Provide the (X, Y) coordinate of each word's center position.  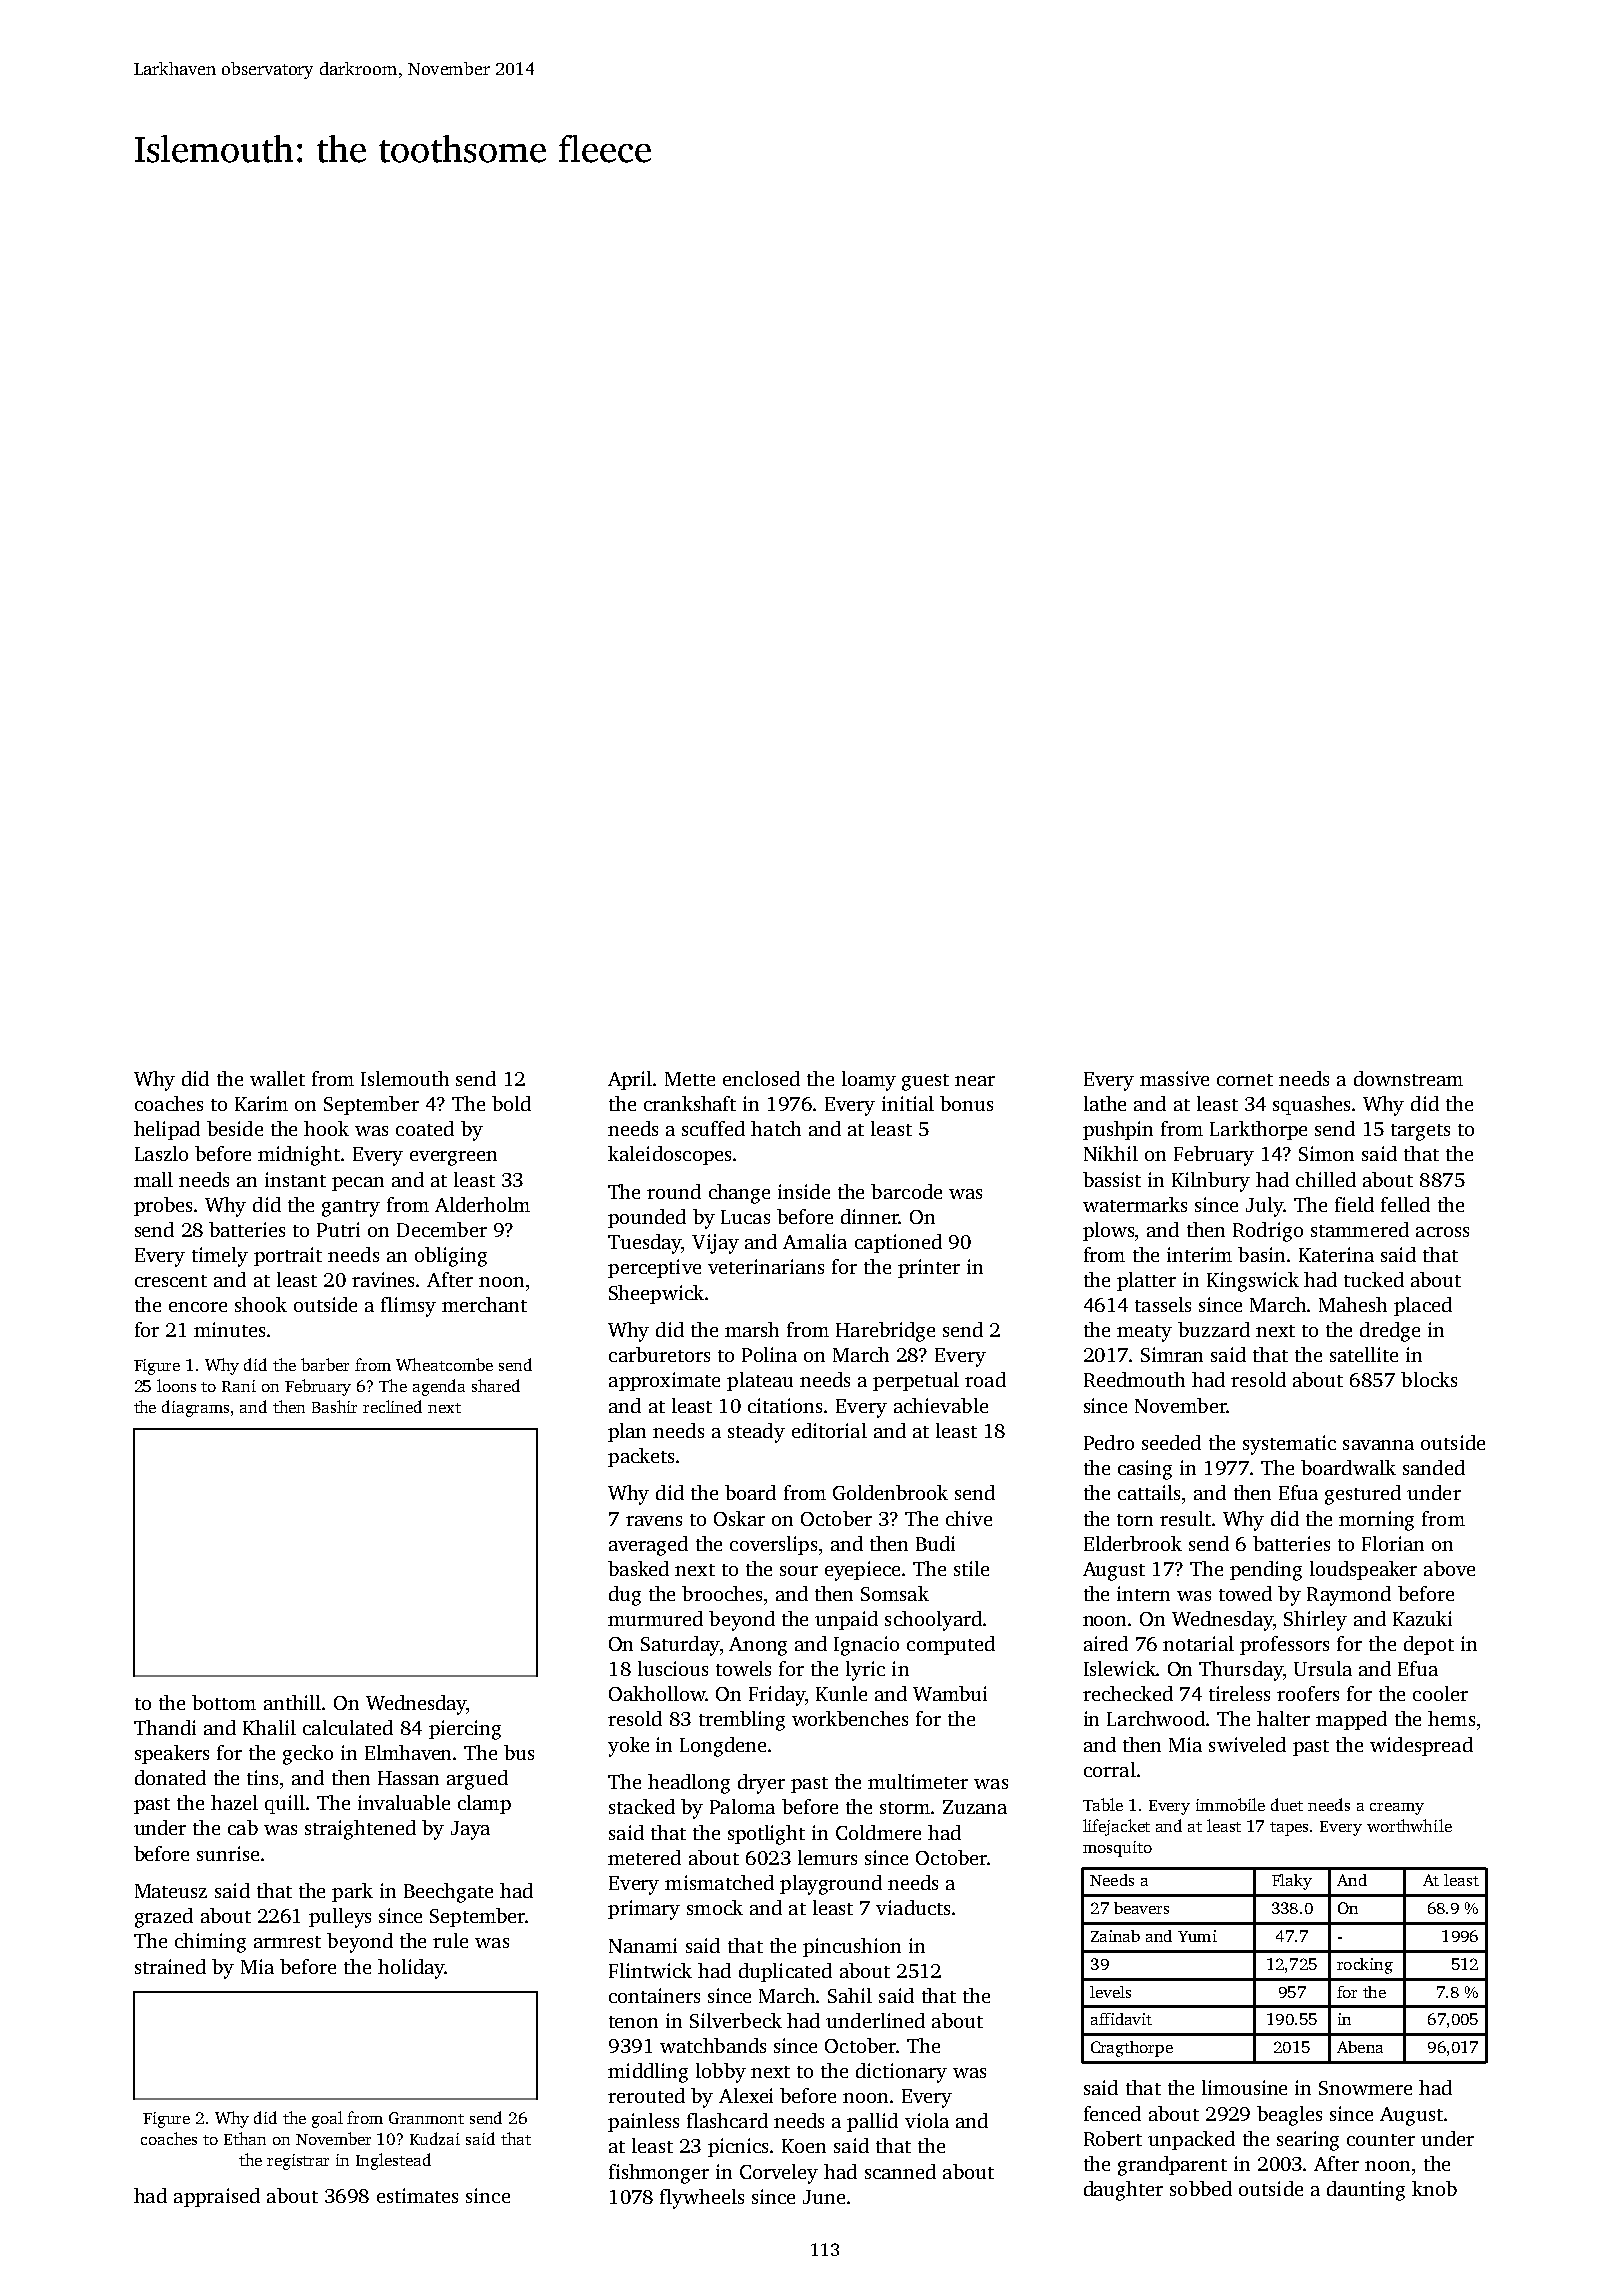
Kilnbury (1211, 1182)
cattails (1149, 1492)
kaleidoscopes (669, 1155)
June (824, 2197)
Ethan (245, 2138)
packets (641, 1457)
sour (799, 1571)
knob (1434, 2188)
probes (163, 1206)
